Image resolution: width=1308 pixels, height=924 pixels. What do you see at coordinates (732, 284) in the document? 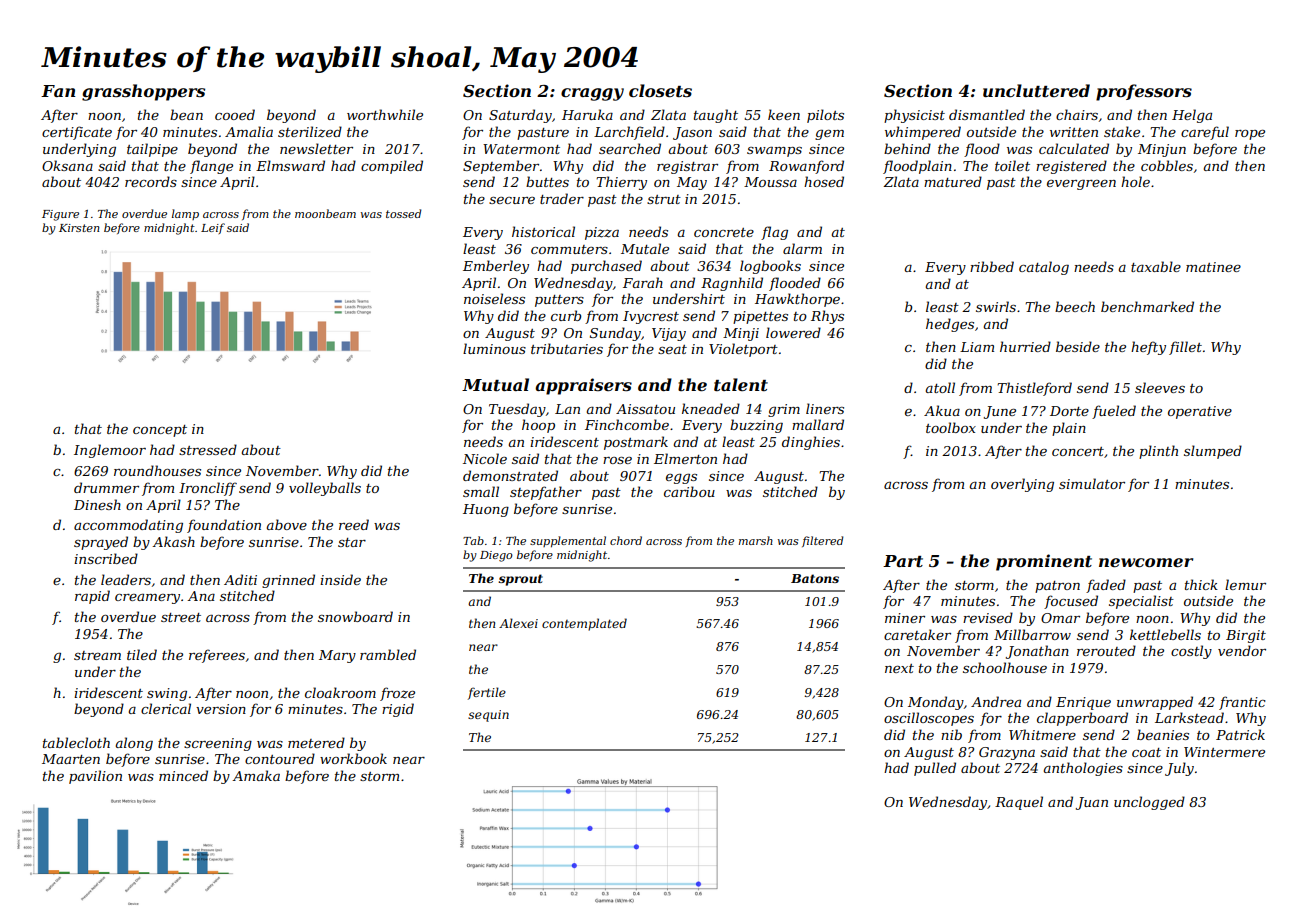
I see `Ragnhild` at bounding box center [732, 284].
